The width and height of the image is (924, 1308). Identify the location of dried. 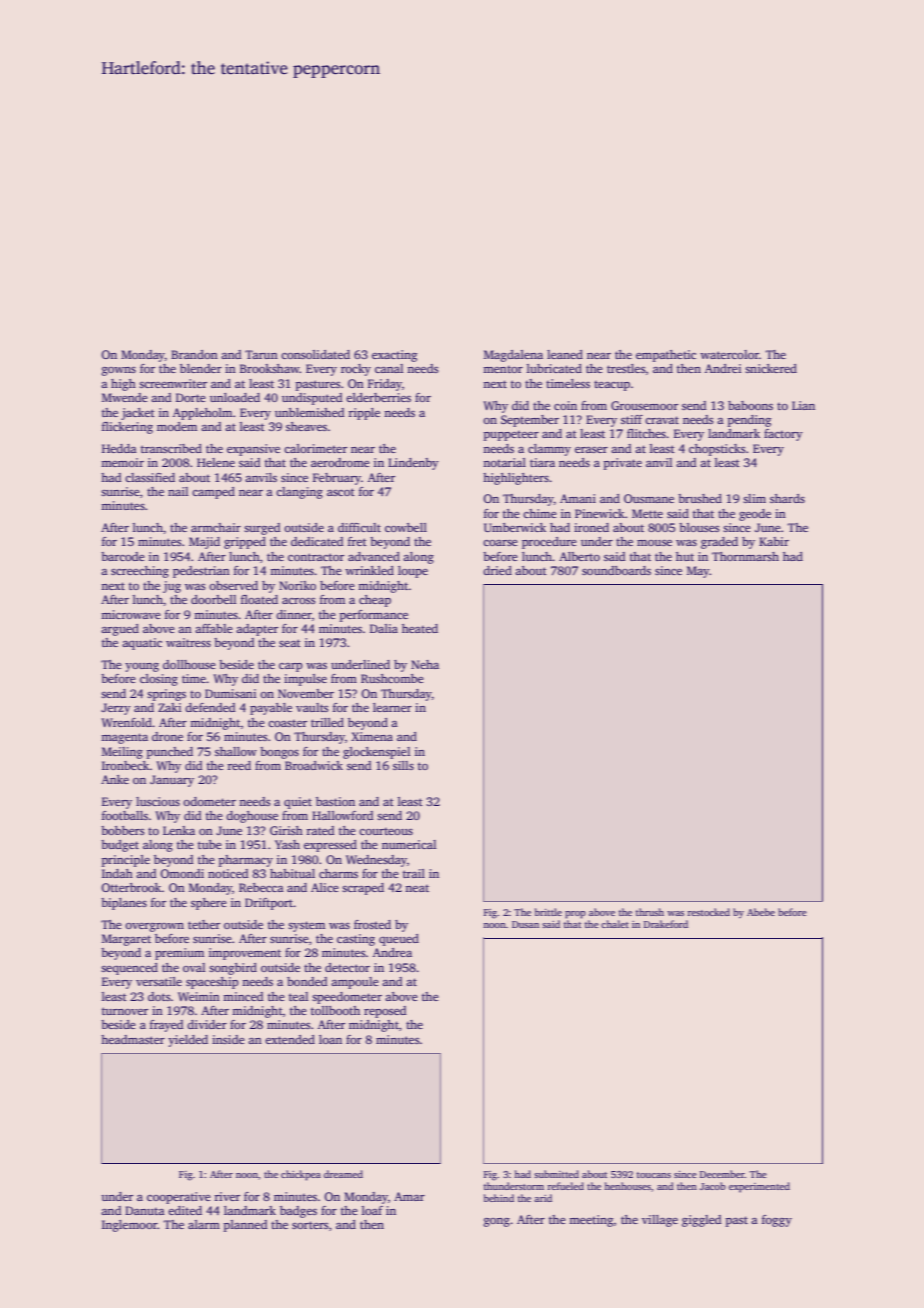
(497, 570).
